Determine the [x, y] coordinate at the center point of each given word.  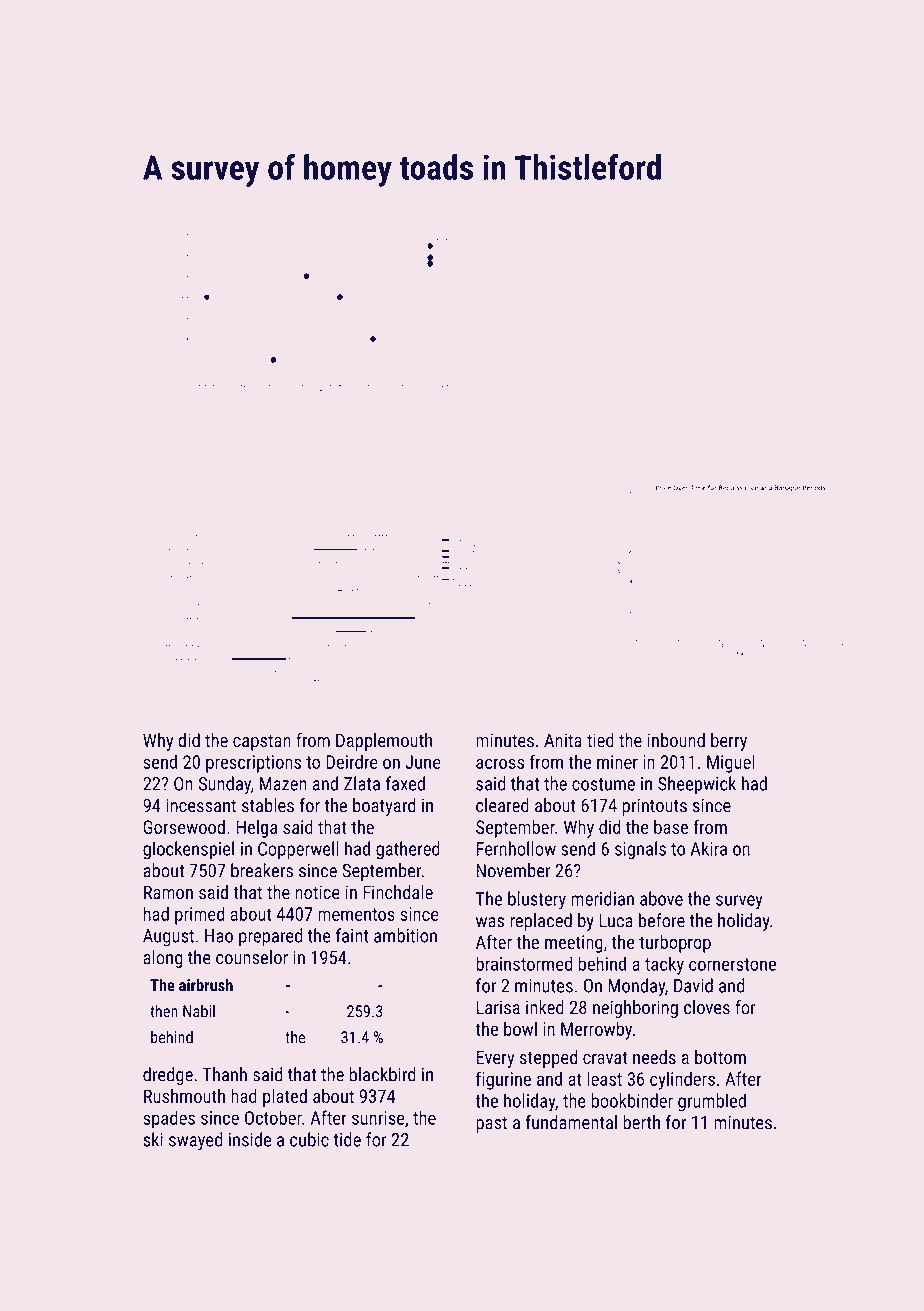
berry [729, 742]
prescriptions [253, 764]
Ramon [168, 892]
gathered [408, 850]
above [661, 898]
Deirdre [352, 761]
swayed [195, 1141]
